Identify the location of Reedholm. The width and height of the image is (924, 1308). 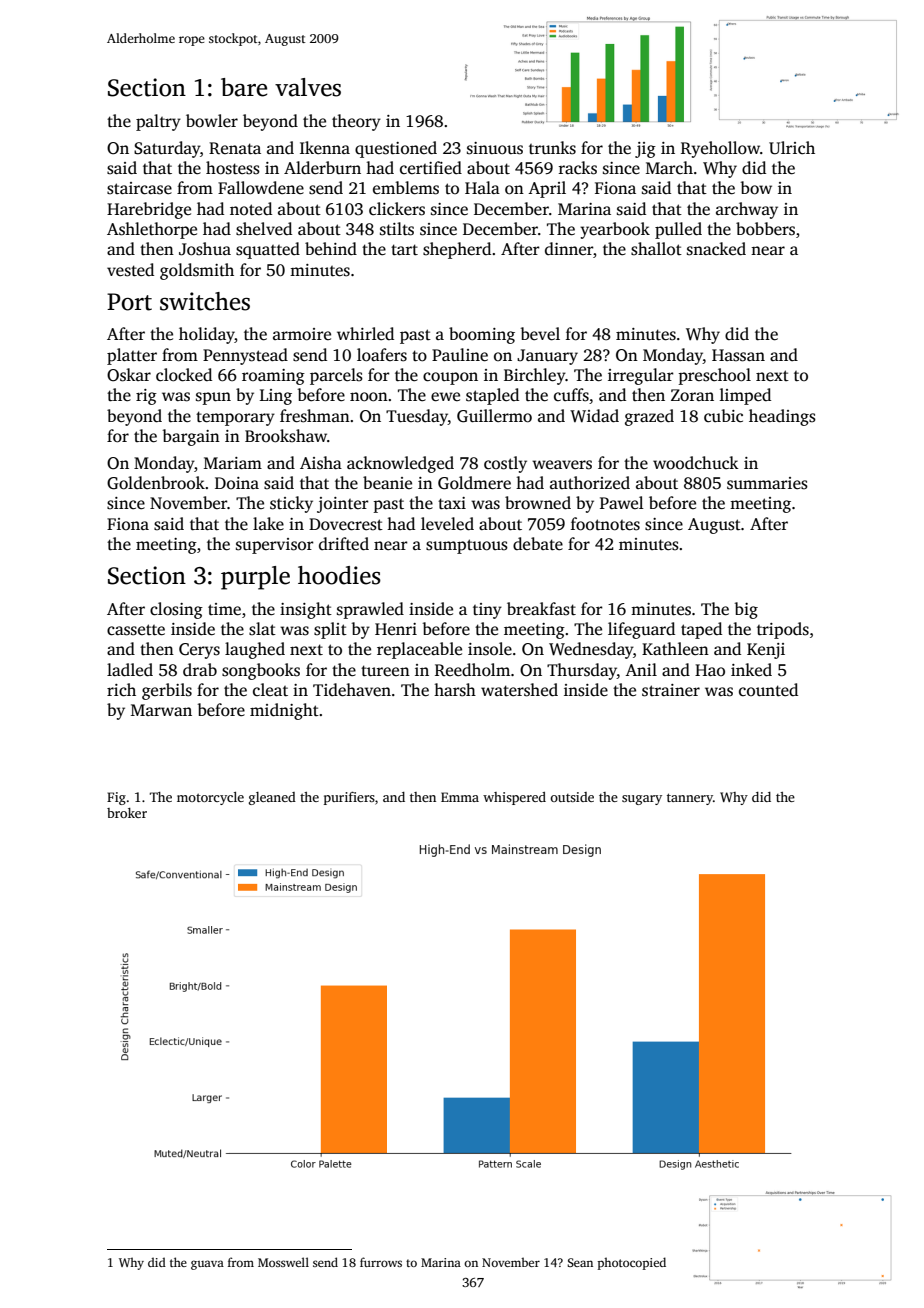
(472, 670).
